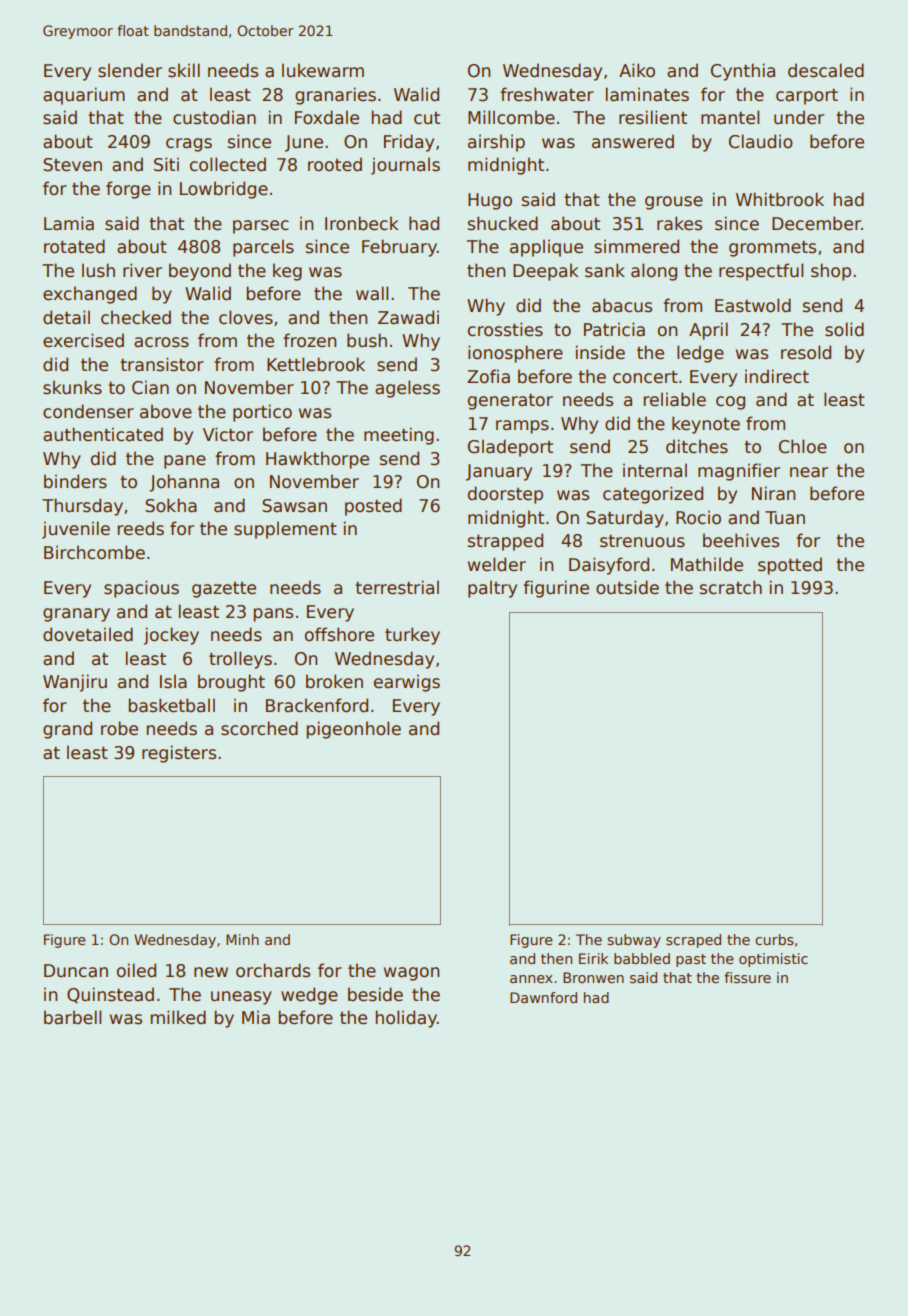 The image size is (908, 1316). I want to click on ledge, so click(700, 354).
